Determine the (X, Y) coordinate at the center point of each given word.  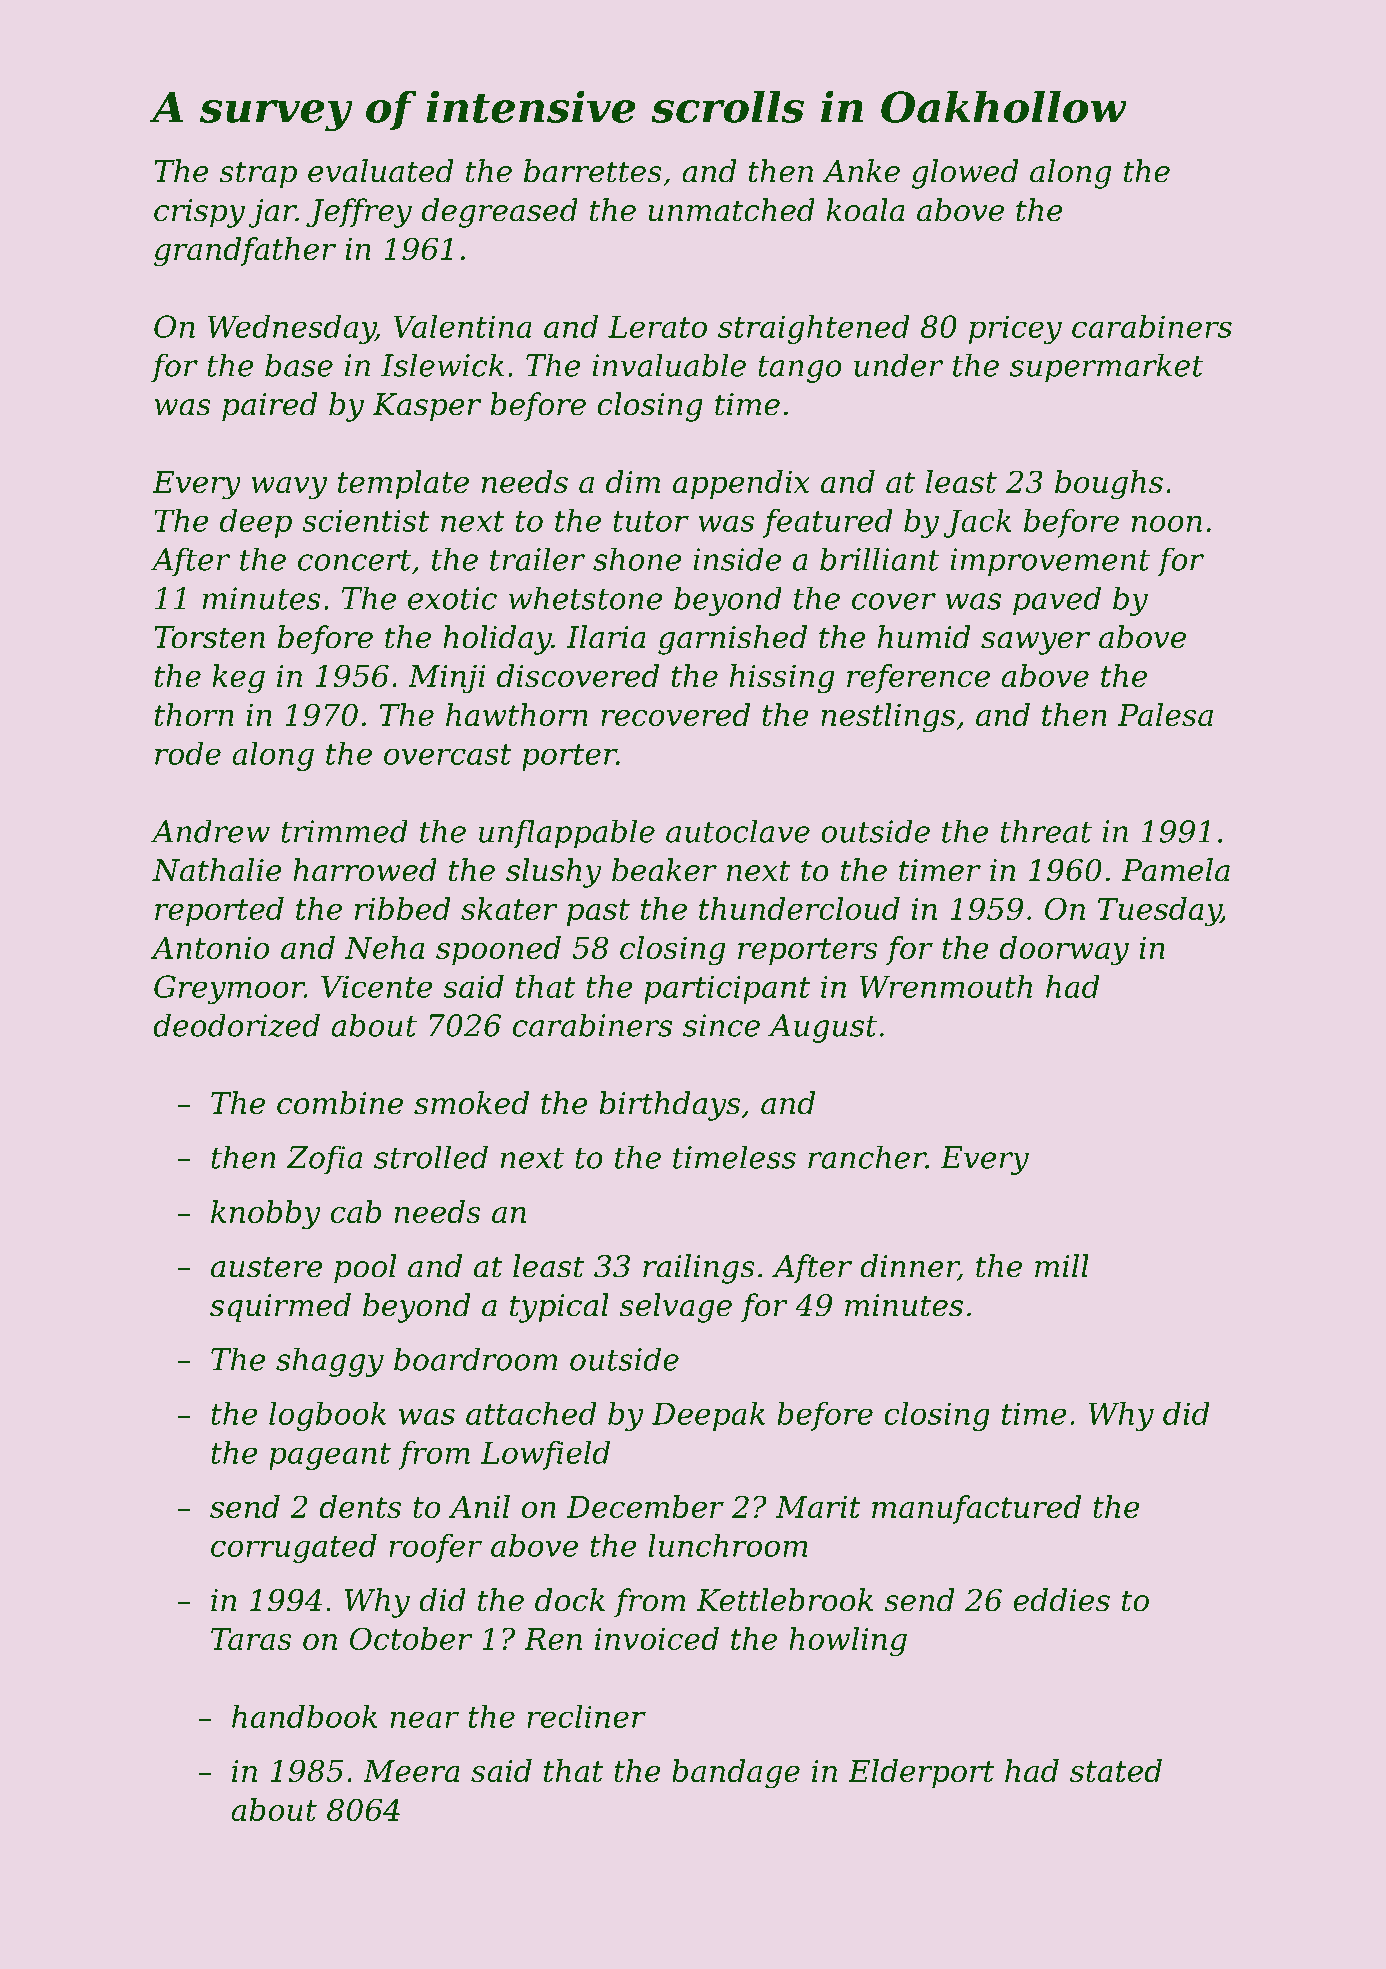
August (822, 1028)
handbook (305, 1716)
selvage (675, 1308)
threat (1046, 831)
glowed (965, 174)
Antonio (210, 948)
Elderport (921, 1773)
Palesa (1165, 714)
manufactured (976, 1509)
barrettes (593, 171)
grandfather (245, 252)
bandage (736, 1774)
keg (238, 679)
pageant (330, 1456)
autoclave (738, 831)
